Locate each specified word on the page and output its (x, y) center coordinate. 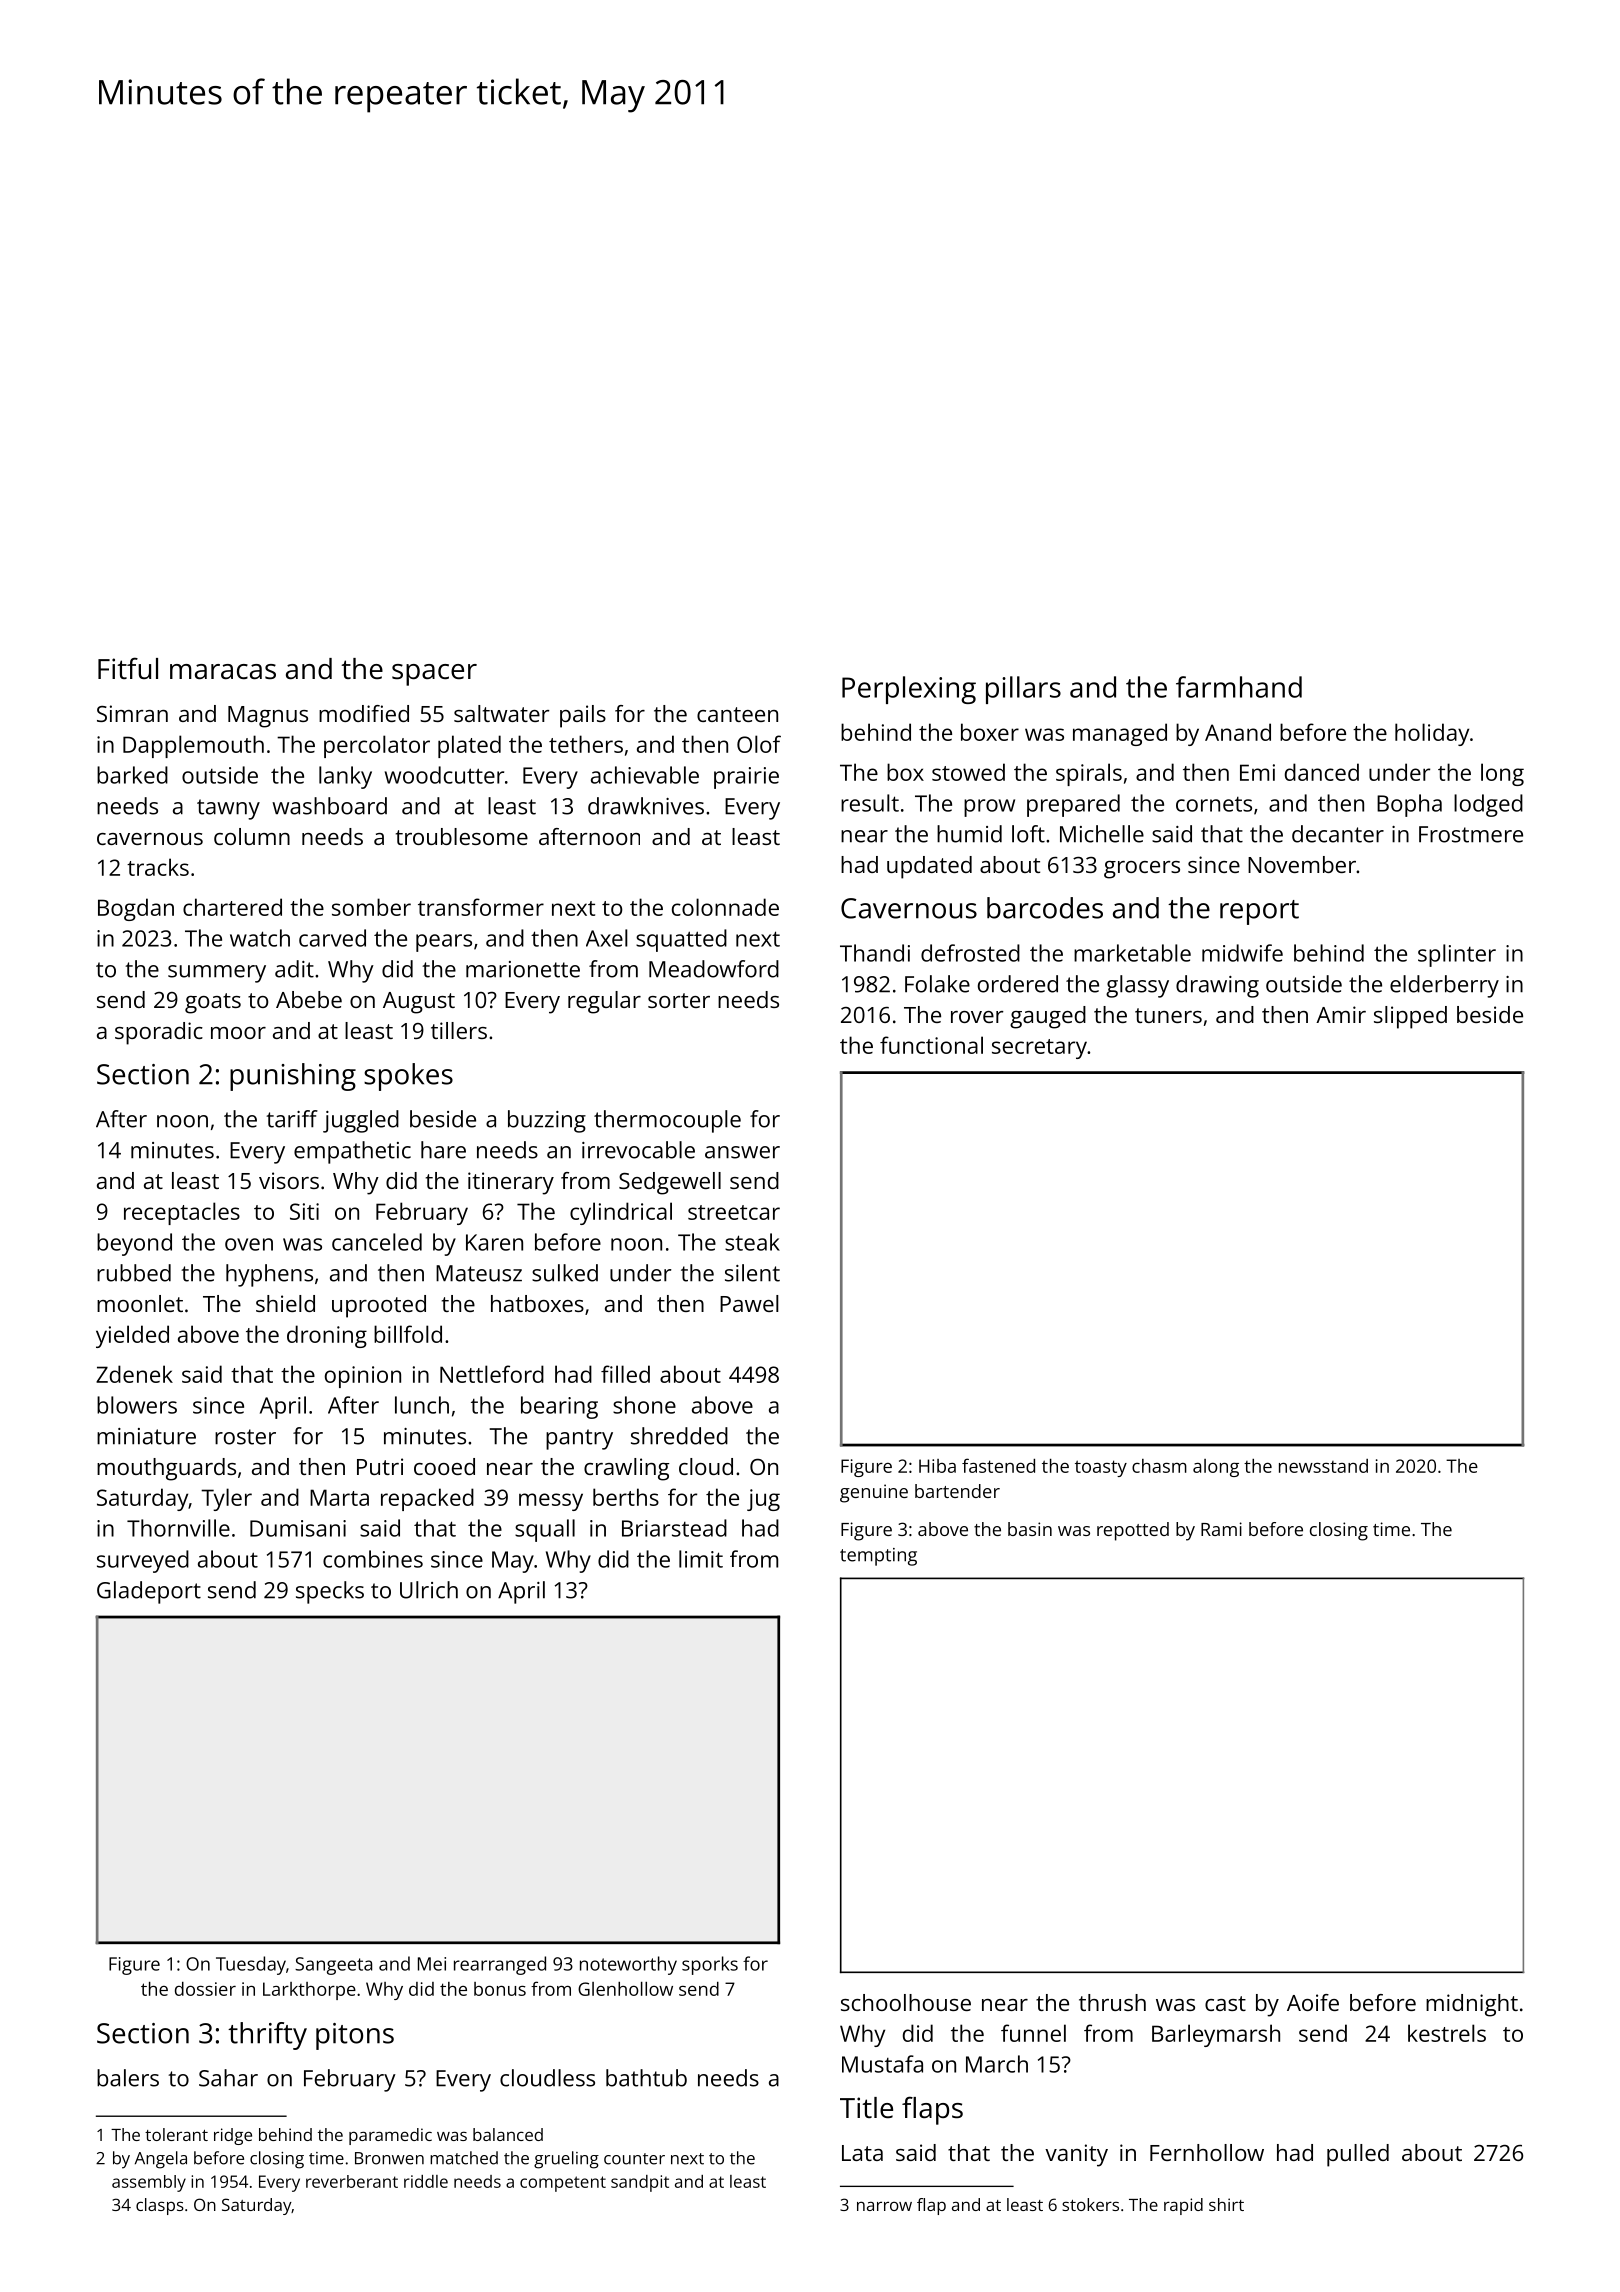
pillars (1023, 690)
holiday (1432, 734)
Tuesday (251, 1965)
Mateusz (479, 1273)
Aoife (1313, 2002)
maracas (223, 671)
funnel (1033, 2033)
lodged (1488, 805)
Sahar (228, 2078)
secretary (1039, 1049)
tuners (1168, 1015)
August (419, 1003)
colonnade (725, 907)
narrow (884, 2206)
